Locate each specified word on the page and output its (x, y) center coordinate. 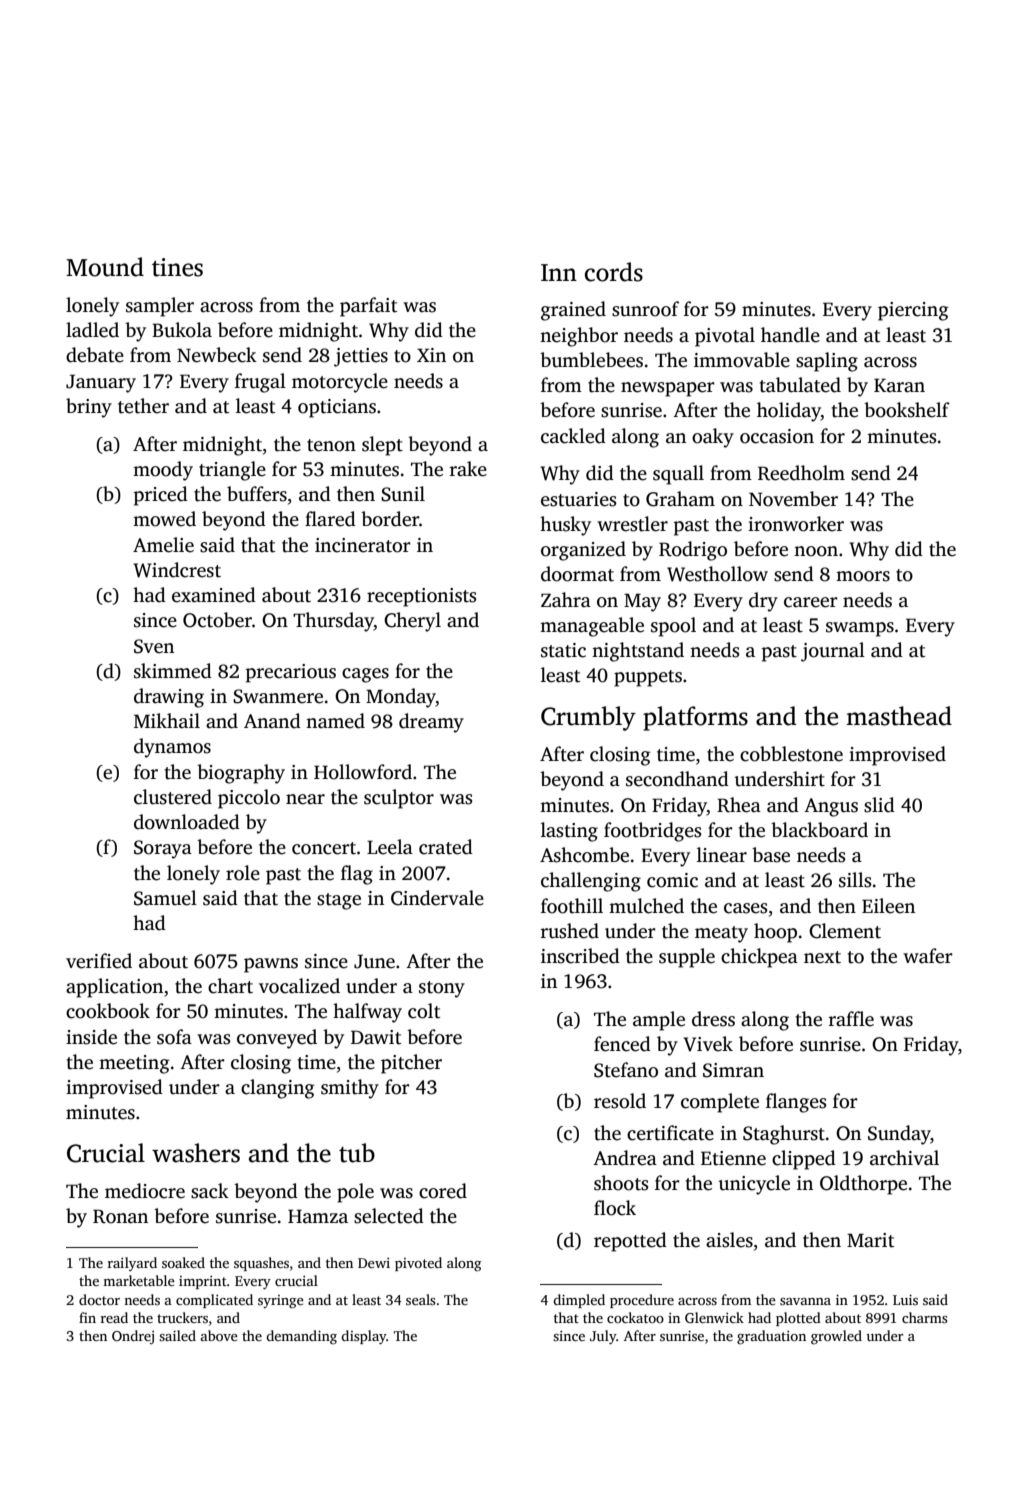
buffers (257, 494)
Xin (431, 355)
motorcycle (340, 383)
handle (790, 335)
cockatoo (635, 1317)
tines (177, 267)
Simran (733, 1070)
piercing (913, 311)
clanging (278, 1089)
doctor (99, 1299)
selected (389, 1216)
